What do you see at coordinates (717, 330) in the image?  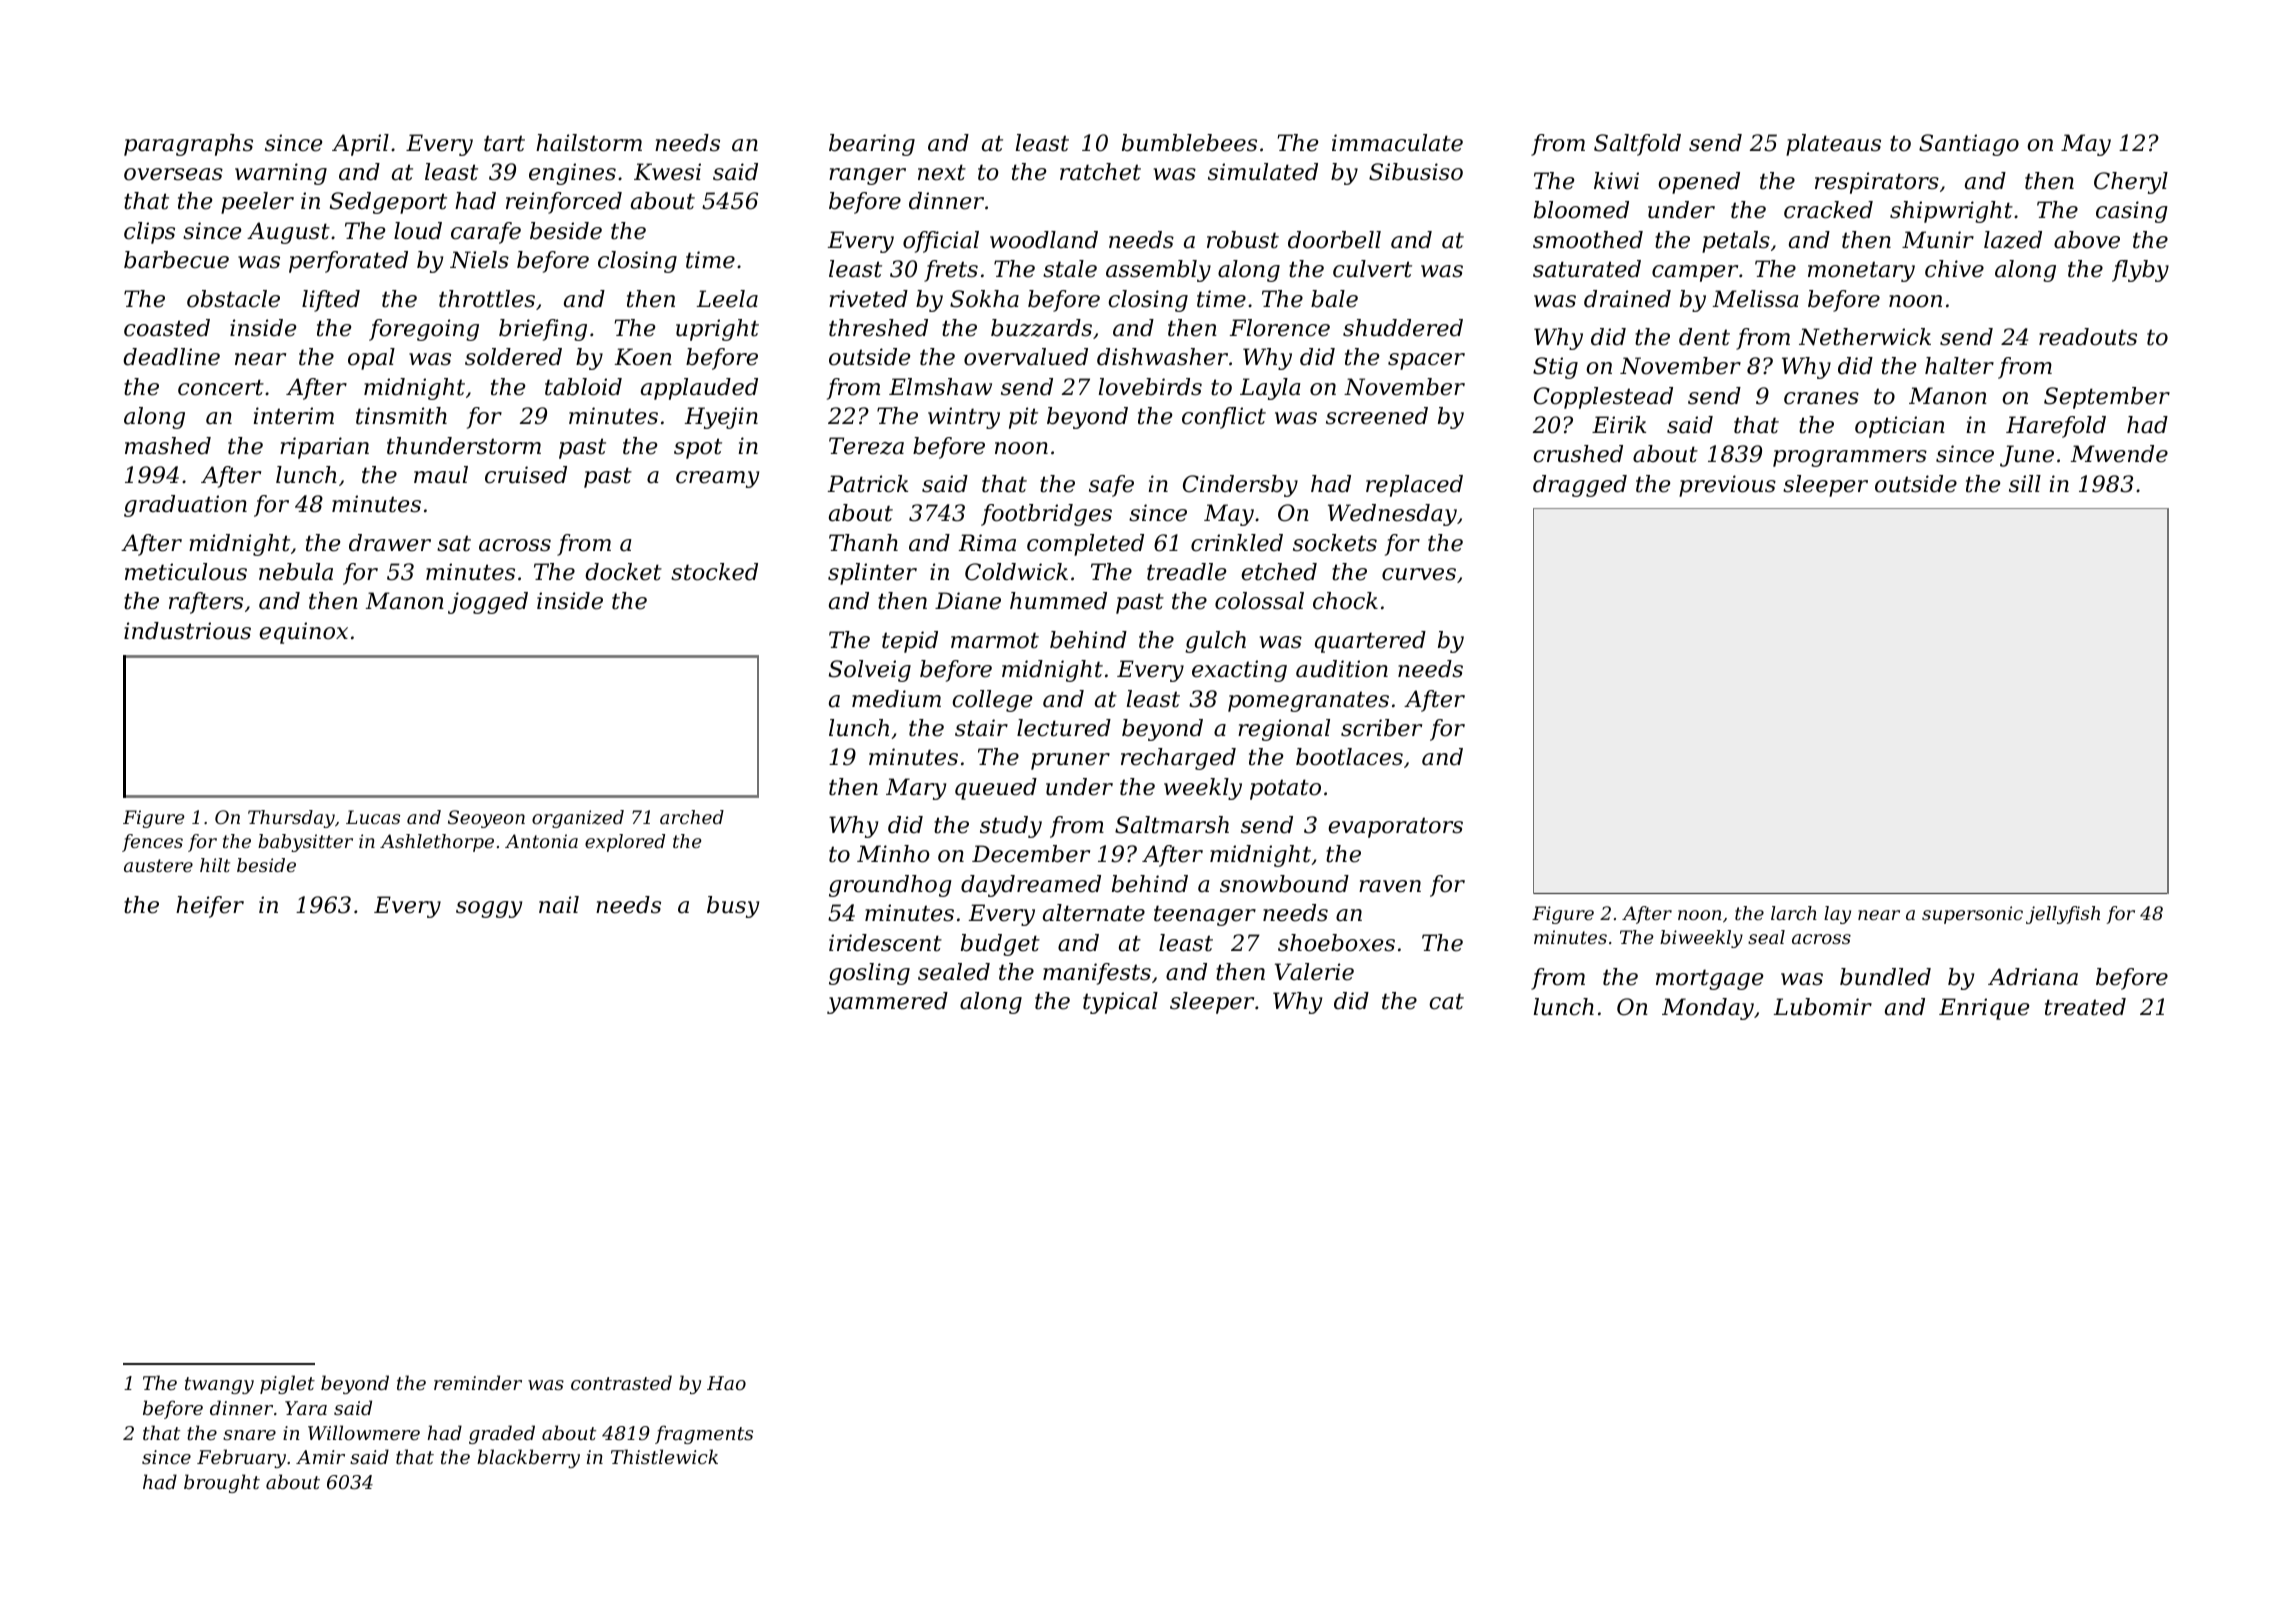 I see `upright` at bounding box center [717, 330].
